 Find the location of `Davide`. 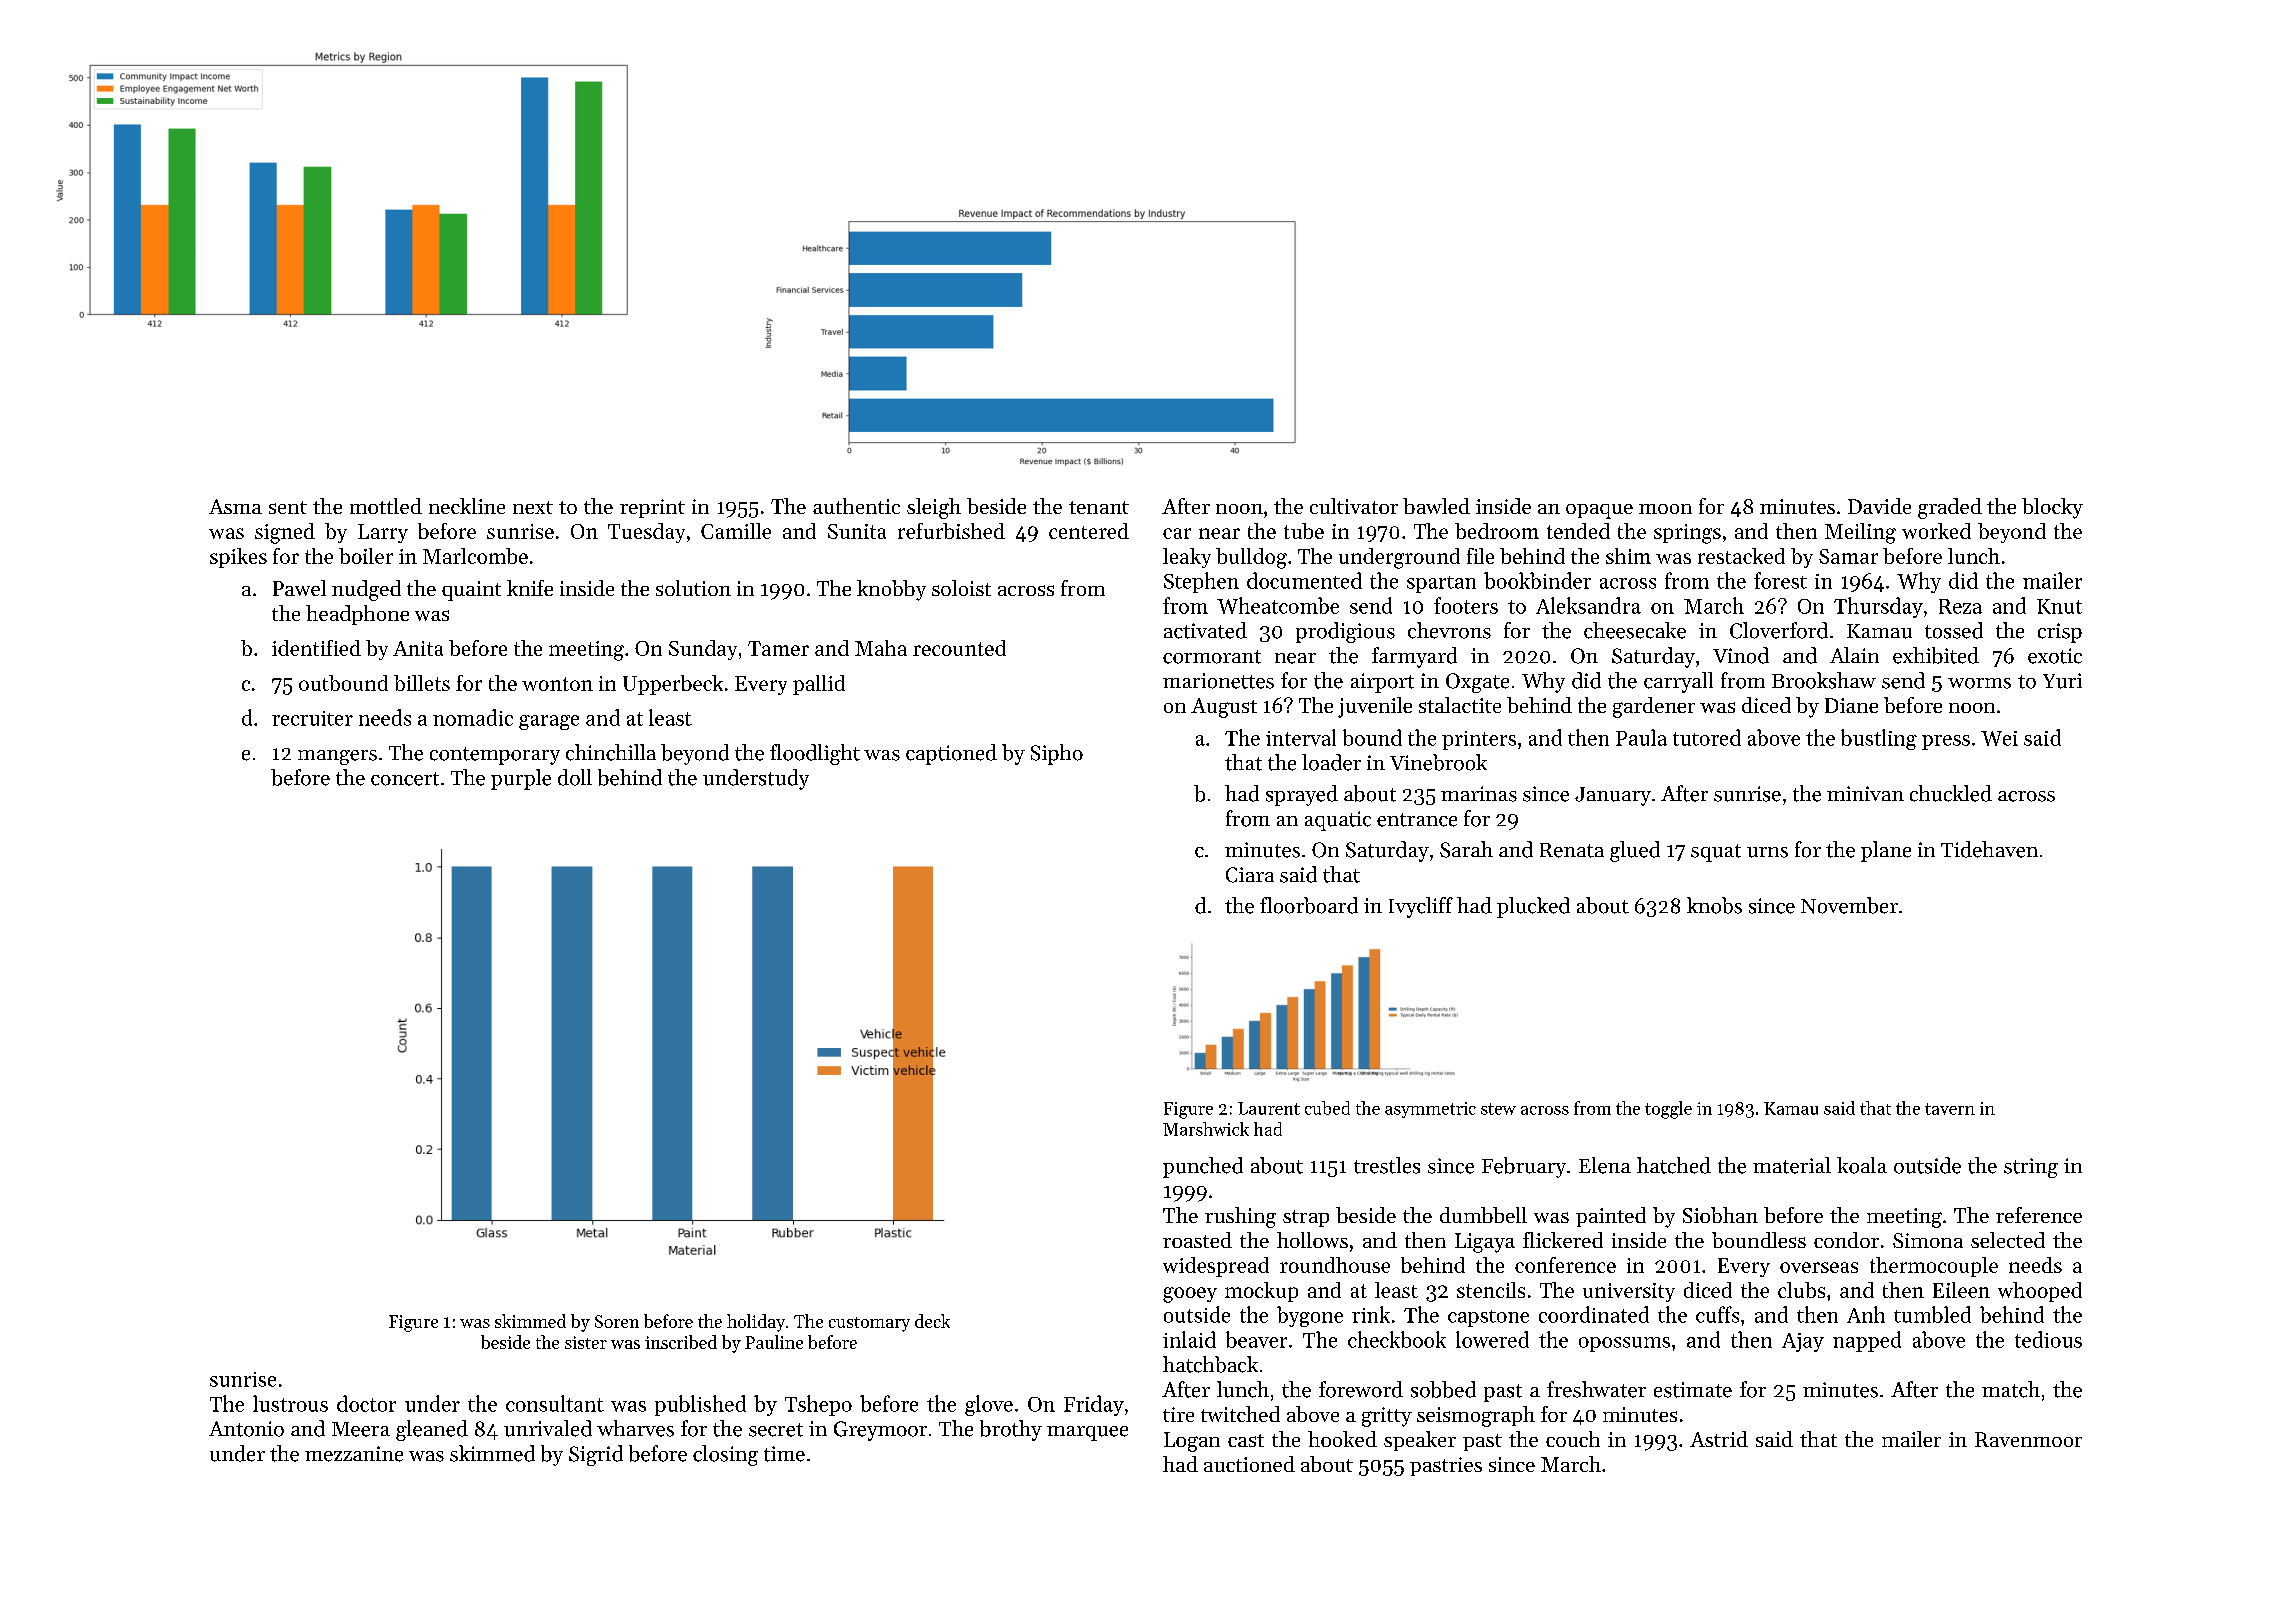

Davide is located at coordinates (1879, 506).
